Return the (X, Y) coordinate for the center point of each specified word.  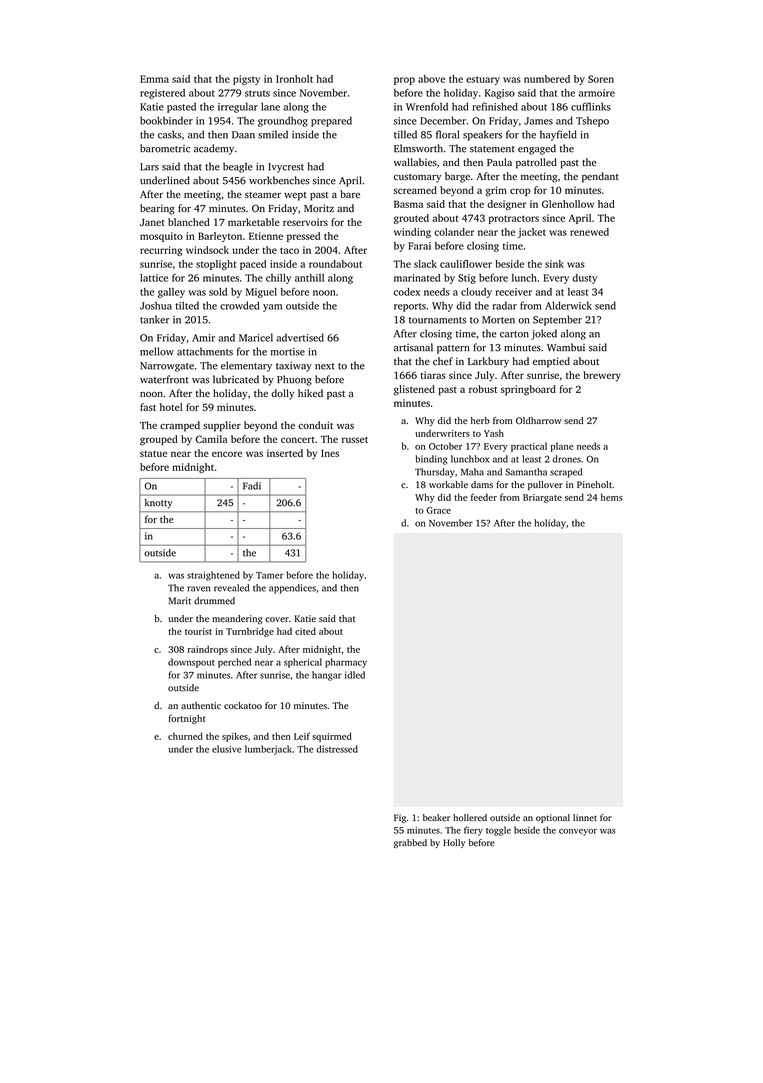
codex (407, 292)
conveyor (578, 832)
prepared (331, 121)
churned (185, 736)
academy (214, 149)
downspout (191, 663)
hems (612, 497)
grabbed (410, 843)
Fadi (252, 486)
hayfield (558, 135)
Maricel (256, 337)
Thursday (435, 473)
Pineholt (594, 484)
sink (554, 264)
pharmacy (346, 663)
